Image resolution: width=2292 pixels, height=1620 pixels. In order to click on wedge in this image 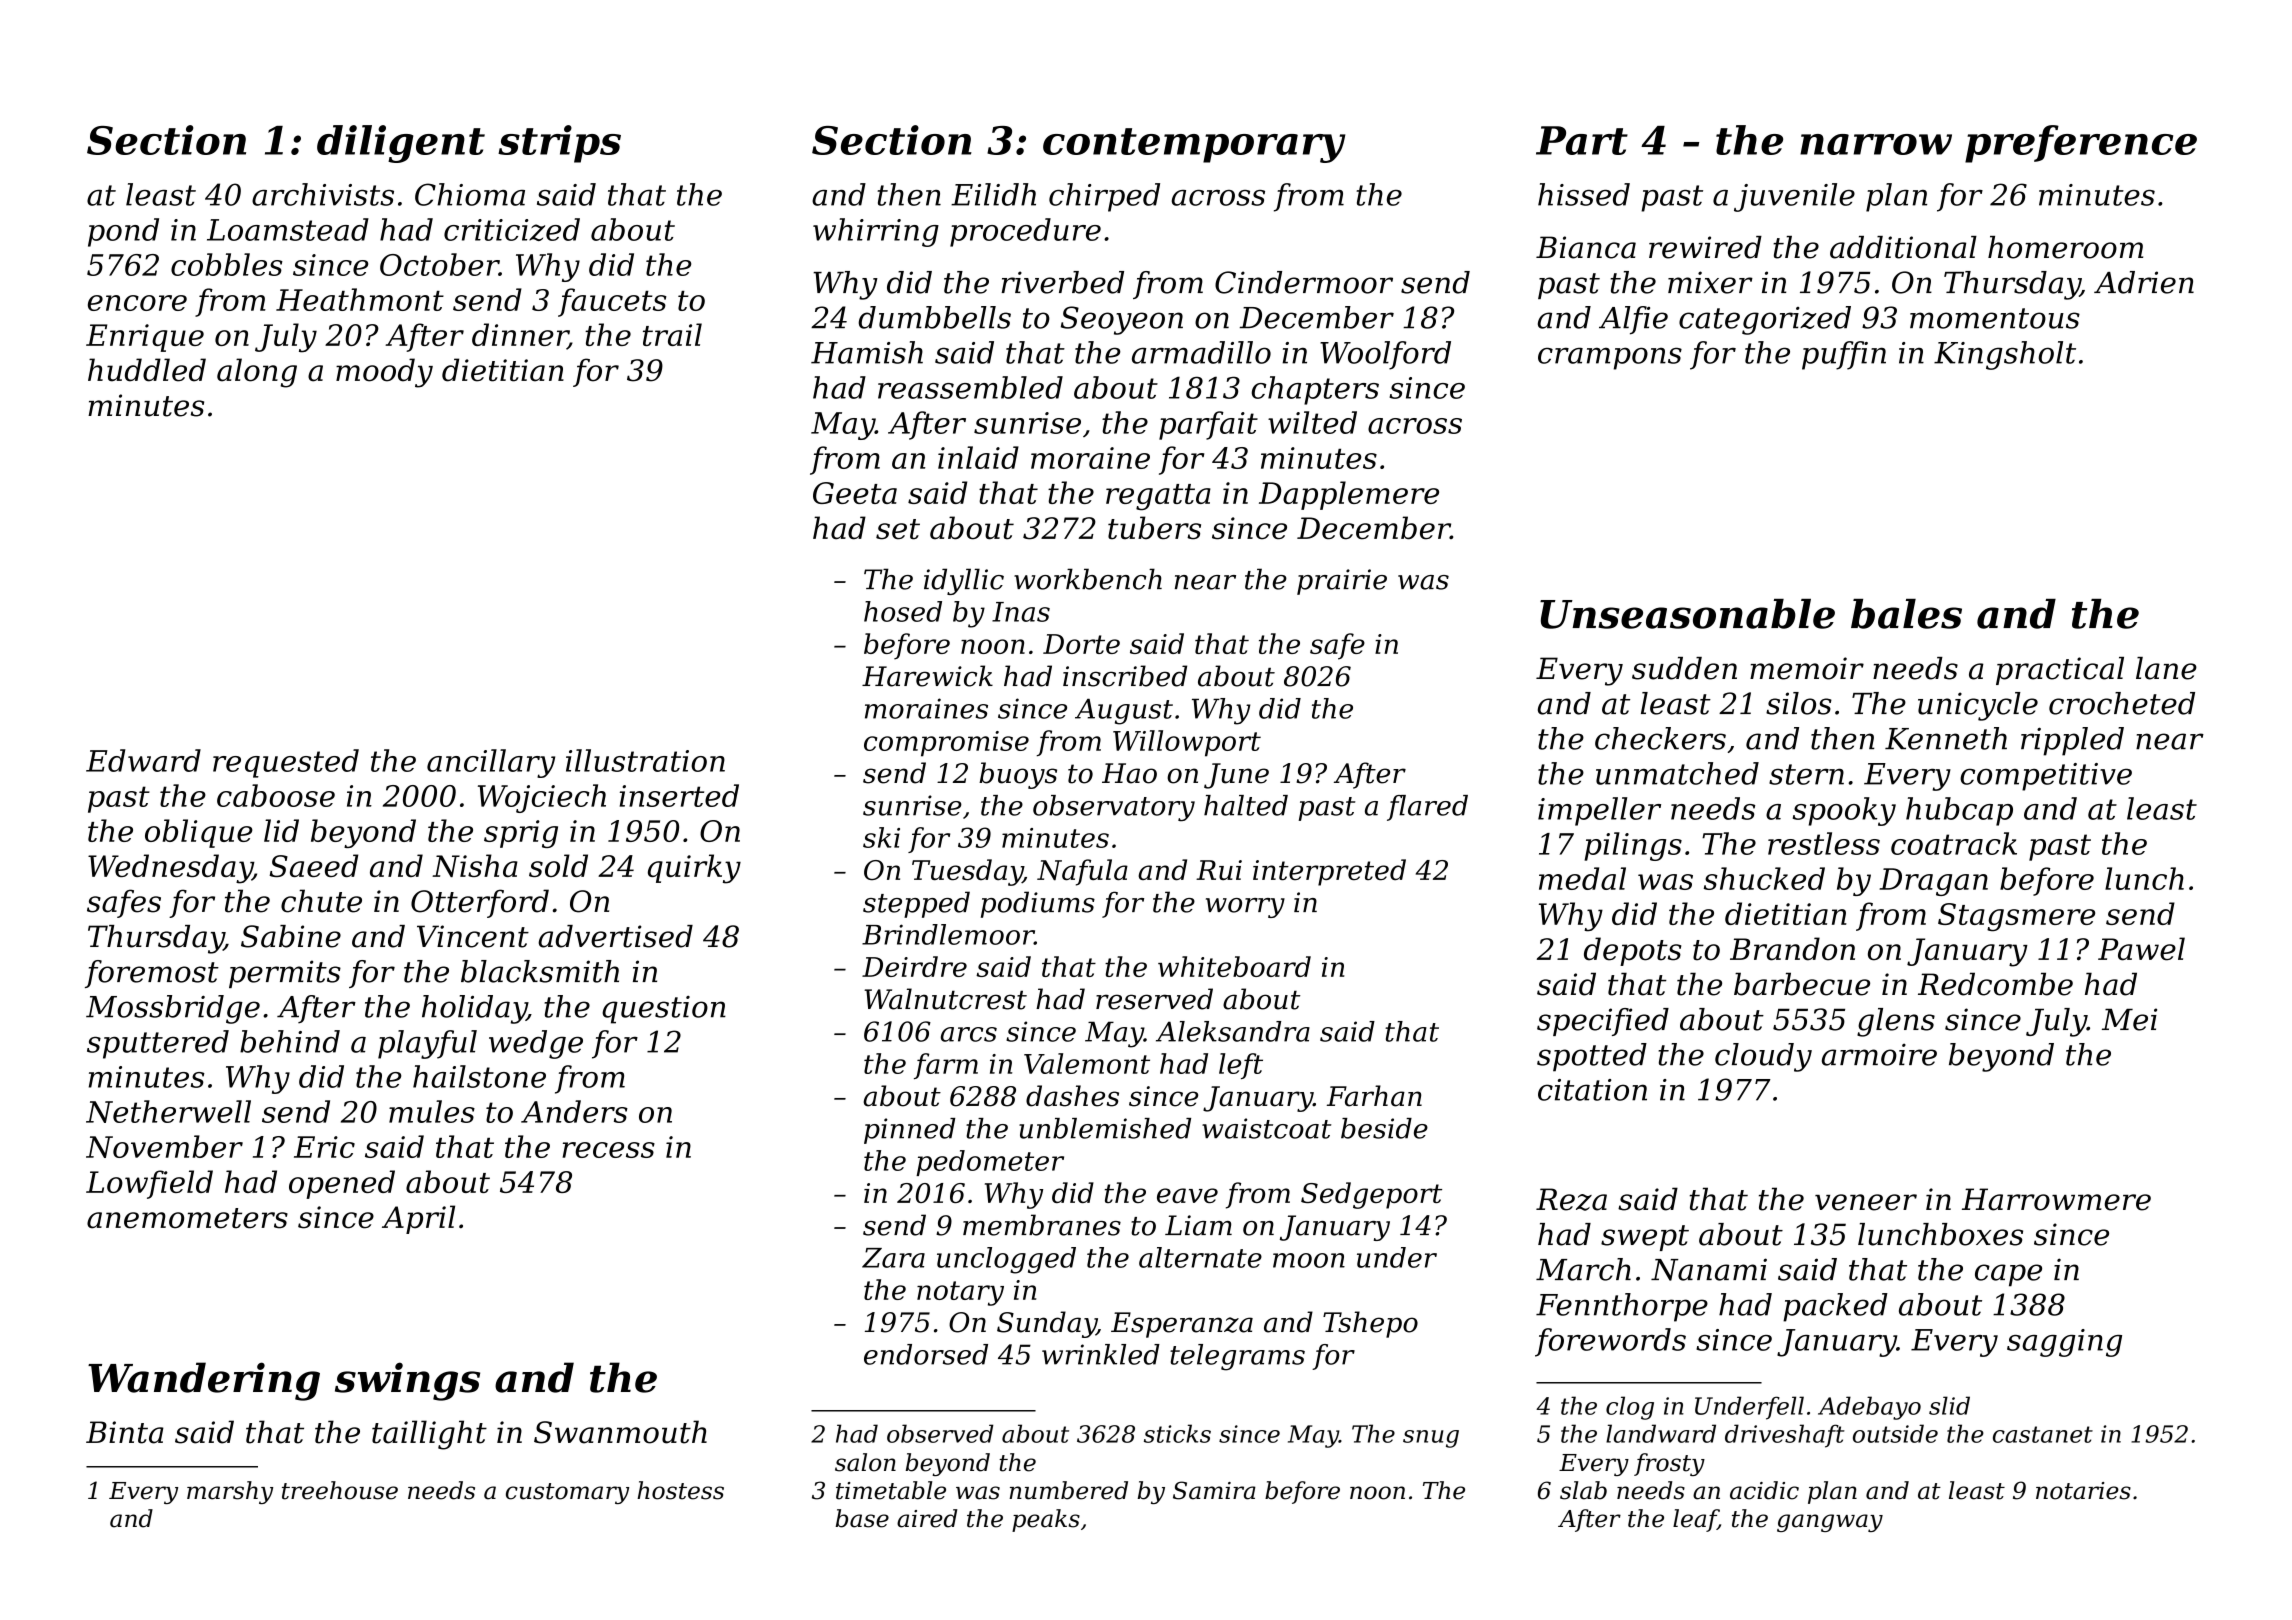, I will do `click(536, 1044)`.
